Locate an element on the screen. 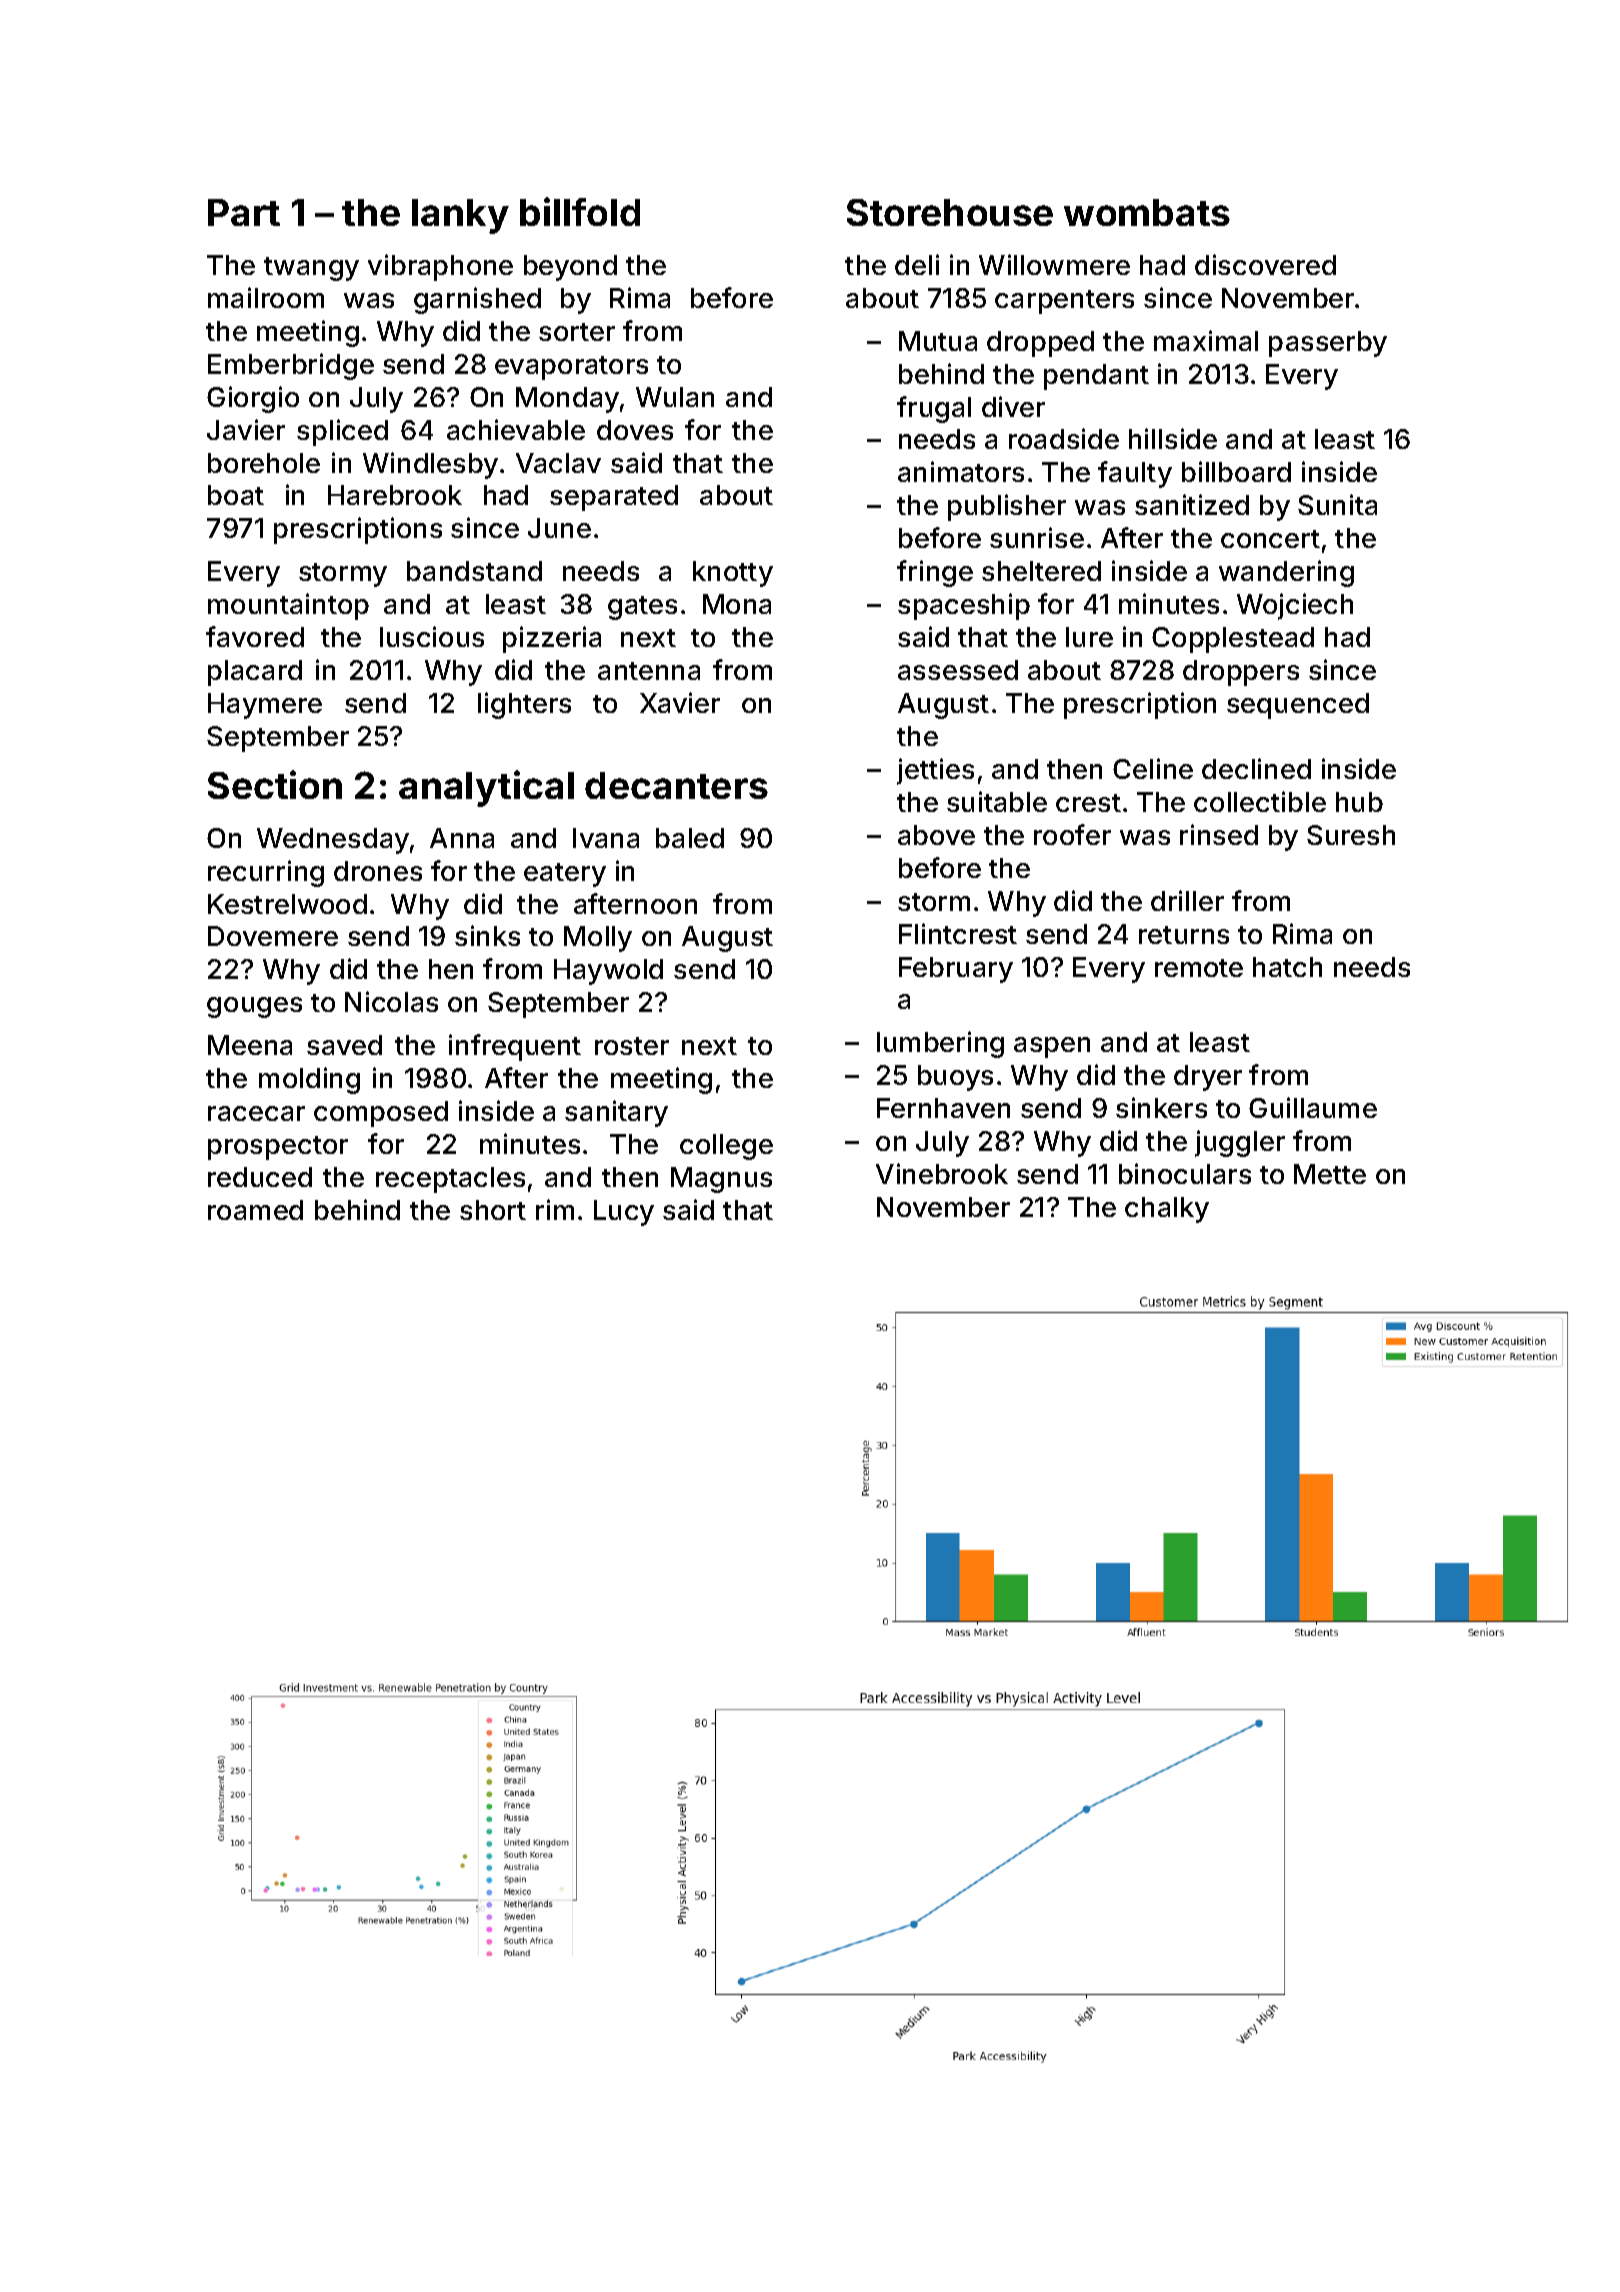  passerby is located at coordinates (1328, 344).
